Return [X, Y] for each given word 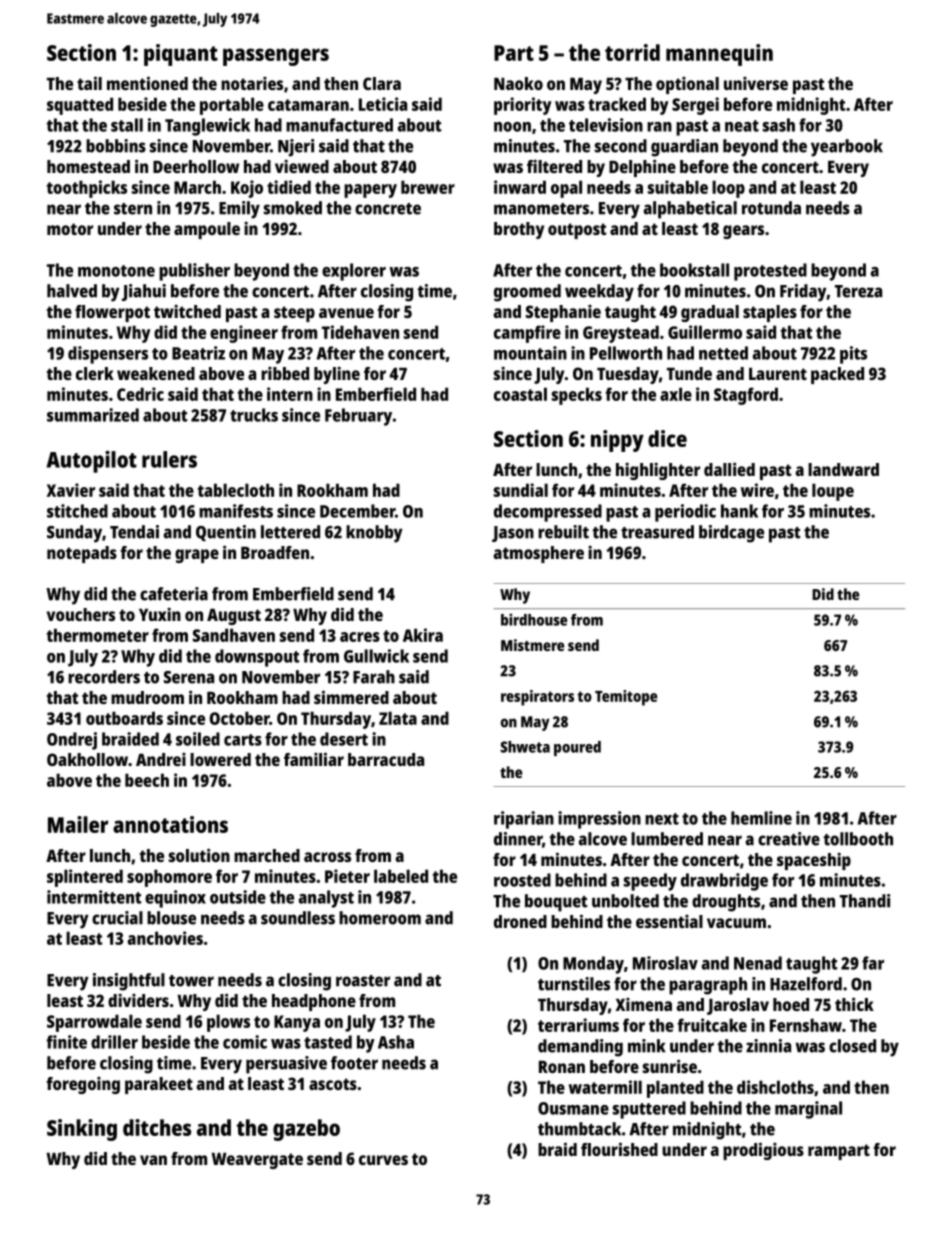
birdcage [731, 534]
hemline [761, 818]
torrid [632, 52]
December [357, 511]
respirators [537, 698]
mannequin [719, 55]
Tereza [858, 291]
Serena [189, 677]
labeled [401, 876]
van [153, 1160]
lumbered [667, 839]
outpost [577, 231]
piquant [181, 55]
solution [199, 855]
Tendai [134, 532]
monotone [116, 271]
